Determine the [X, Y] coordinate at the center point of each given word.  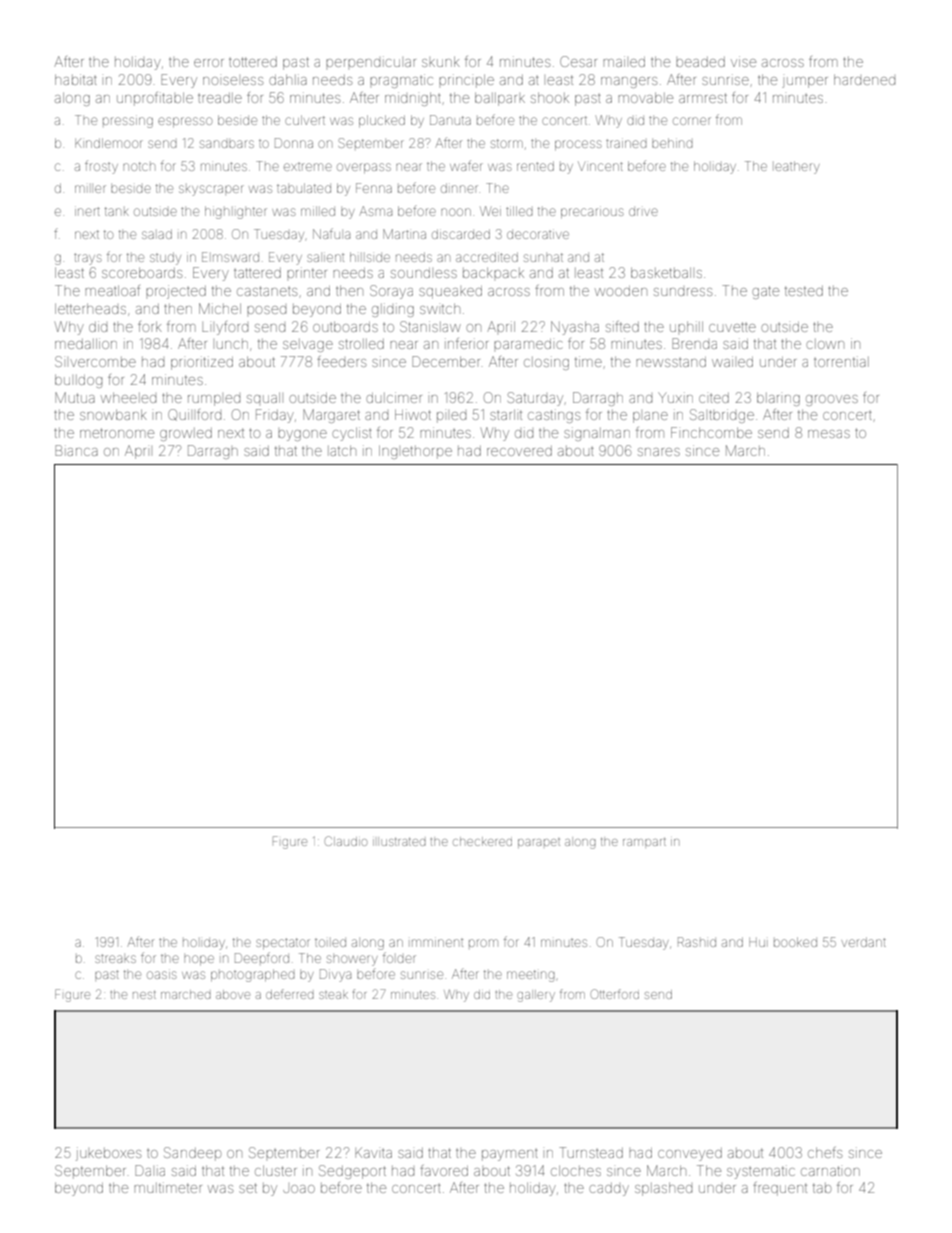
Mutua [75, 397]
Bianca [76, 450]
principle [466, 81]
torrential [841, 361]
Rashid [697, 942]
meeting [531, 976]
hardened [864, 79]
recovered [519, 451]
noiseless [233, 81]
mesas [829, 434]
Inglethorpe [415, 452]
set [248, 1188]
